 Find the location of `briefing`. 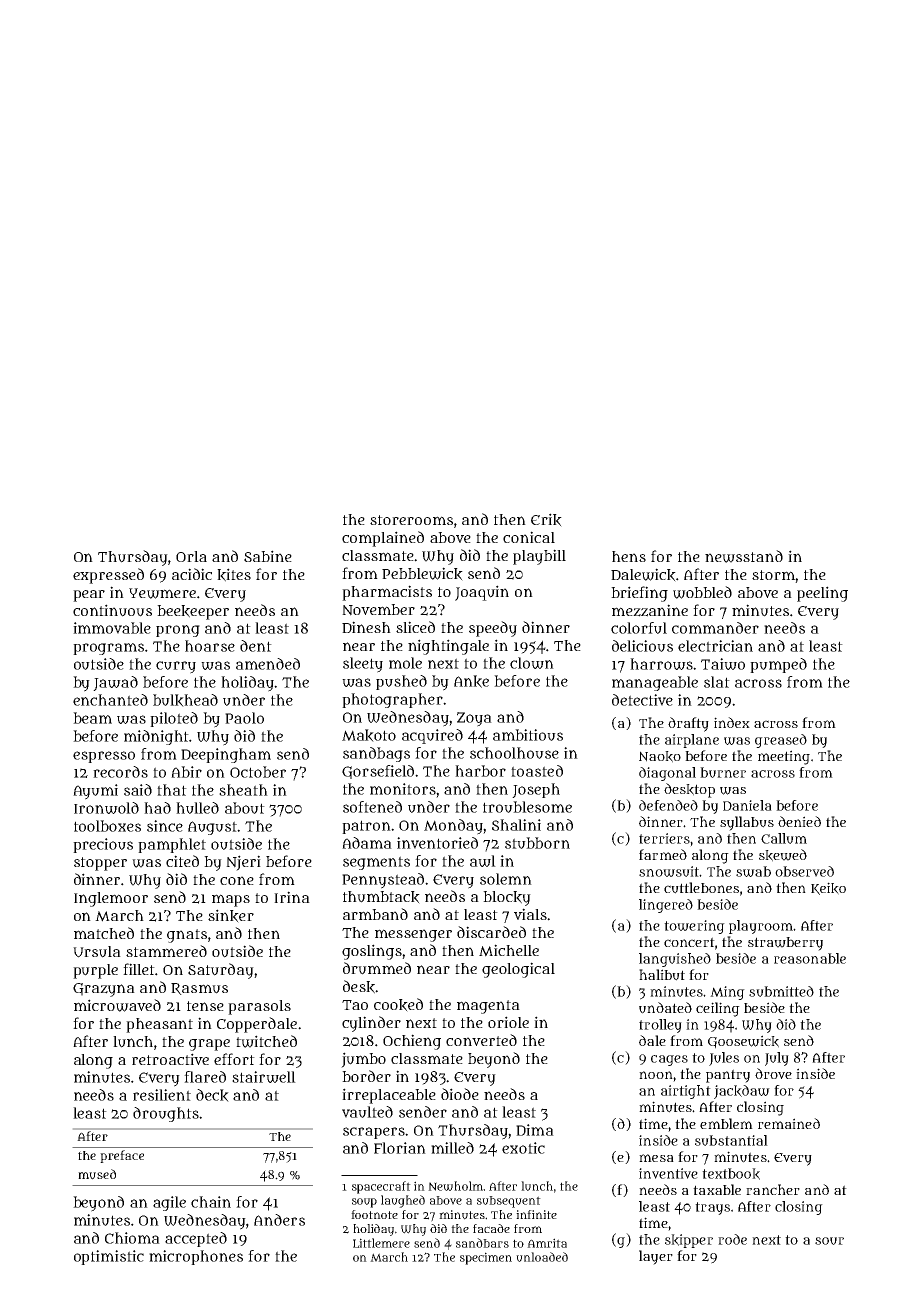

briefing is located at coordinates (639, 594).
